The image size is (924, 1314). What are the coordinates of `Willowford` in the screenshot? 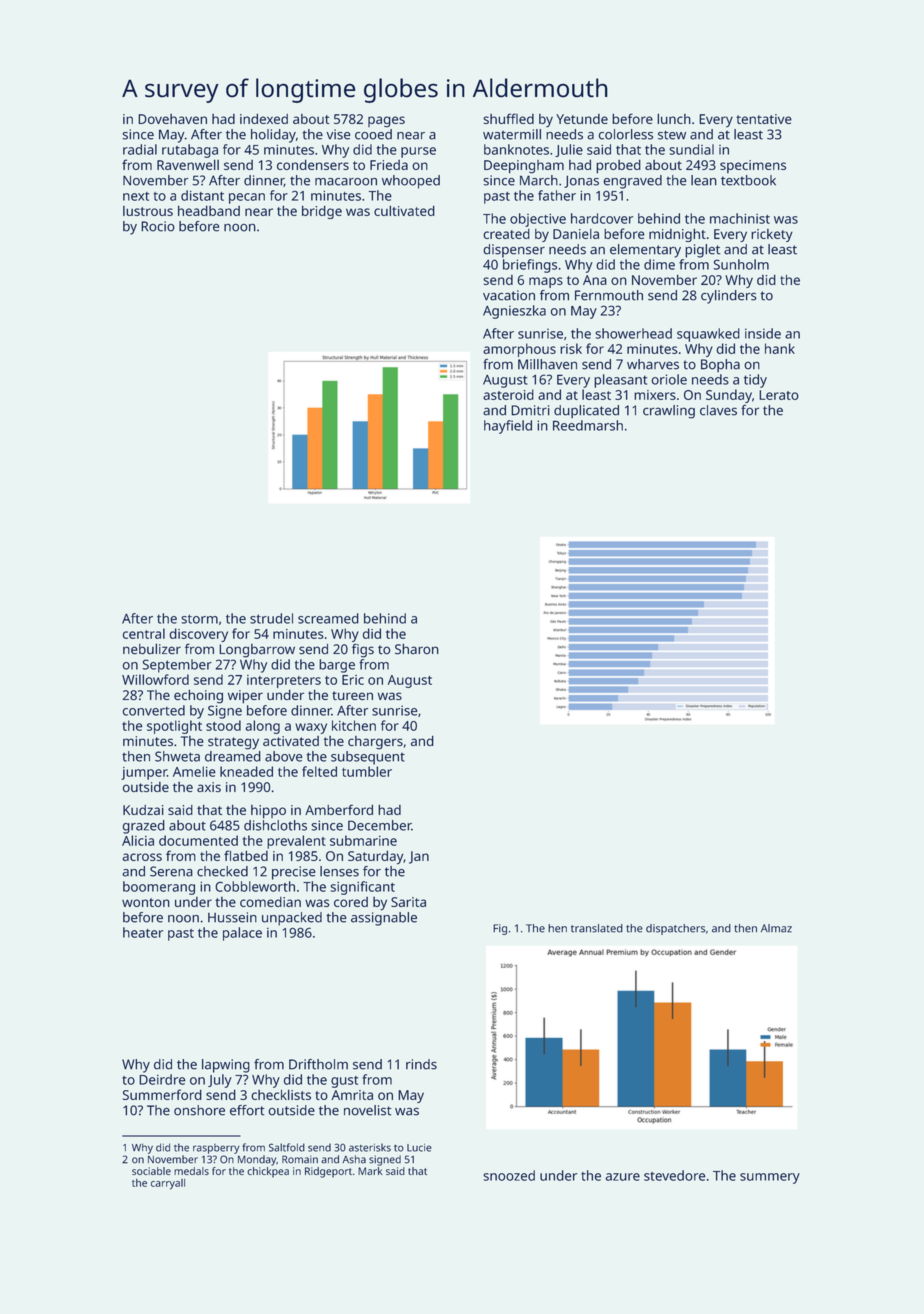 It's located at (155, 679).
